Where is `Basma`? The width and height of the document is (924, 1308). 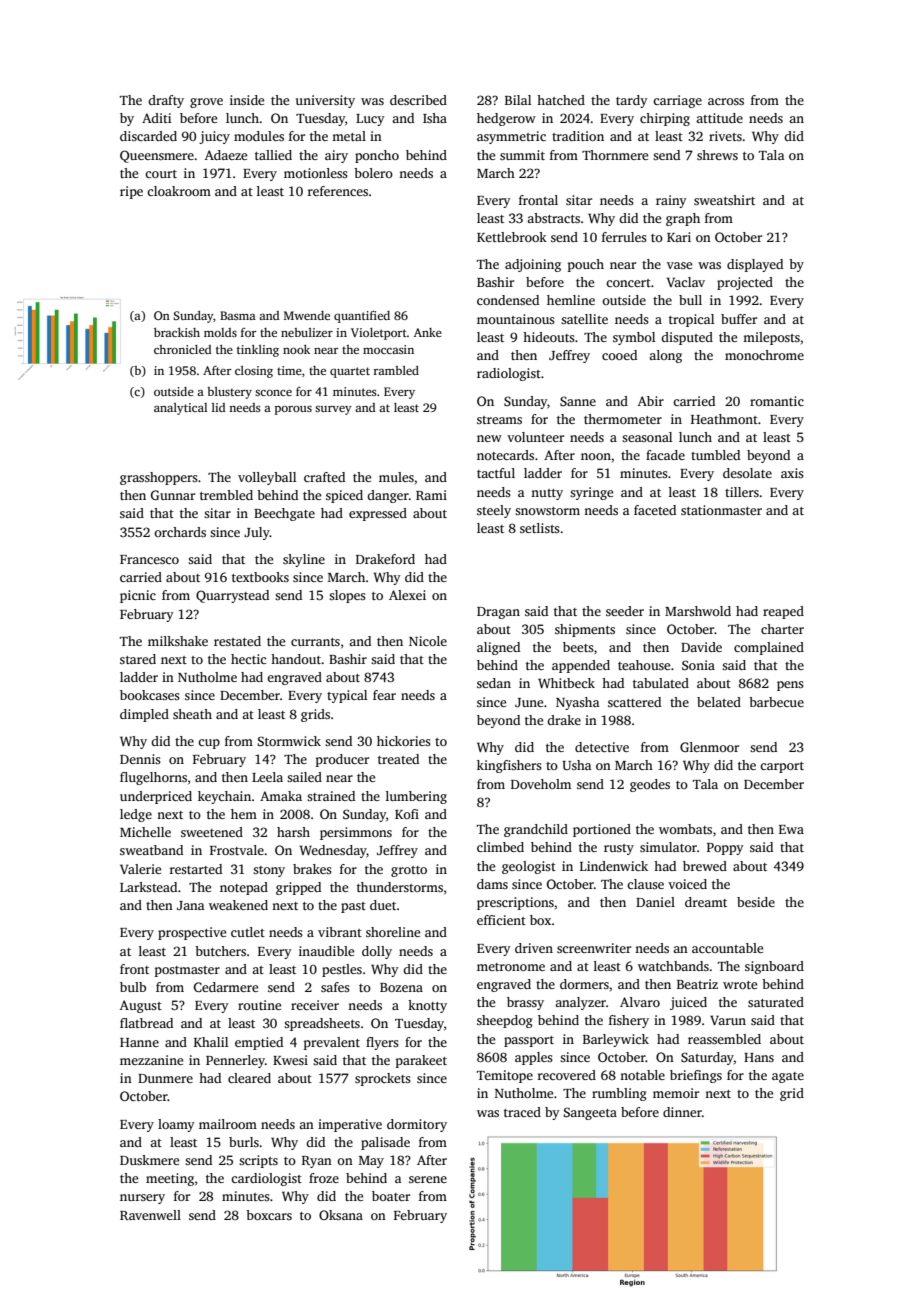 Basma is located at coordinates (238, 315).
